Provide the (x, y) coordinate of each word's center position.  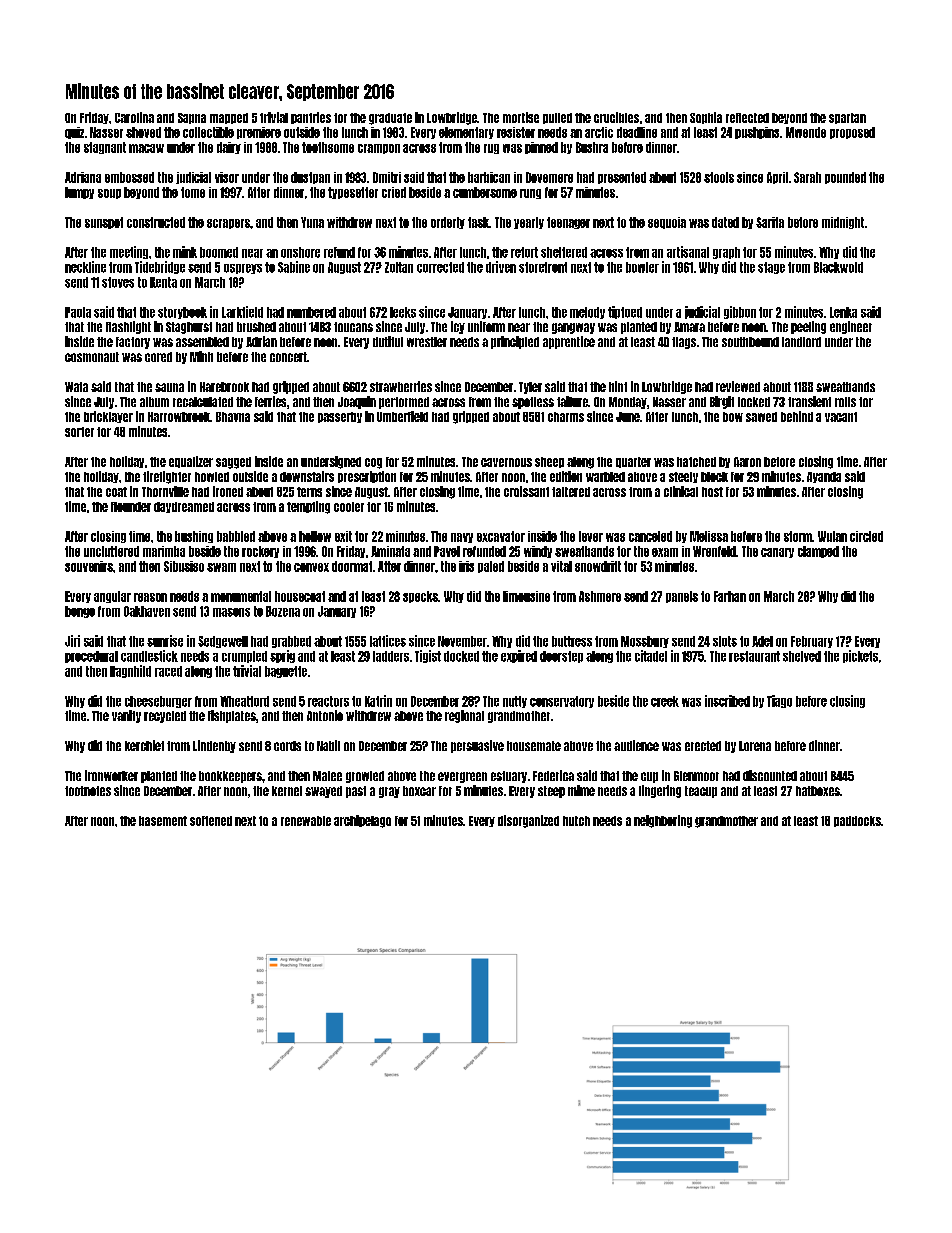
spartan (847, 118)
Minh (201, 356)
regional (464, 716)
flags (684, 343)
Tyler (530, 388)
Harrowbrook (179, 417)
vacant (841, 417)
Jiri (72, 641)
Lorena (755, 746)
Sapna (192, 118)
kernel (287, 791)
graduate (390, 119)
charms (566, 417)
